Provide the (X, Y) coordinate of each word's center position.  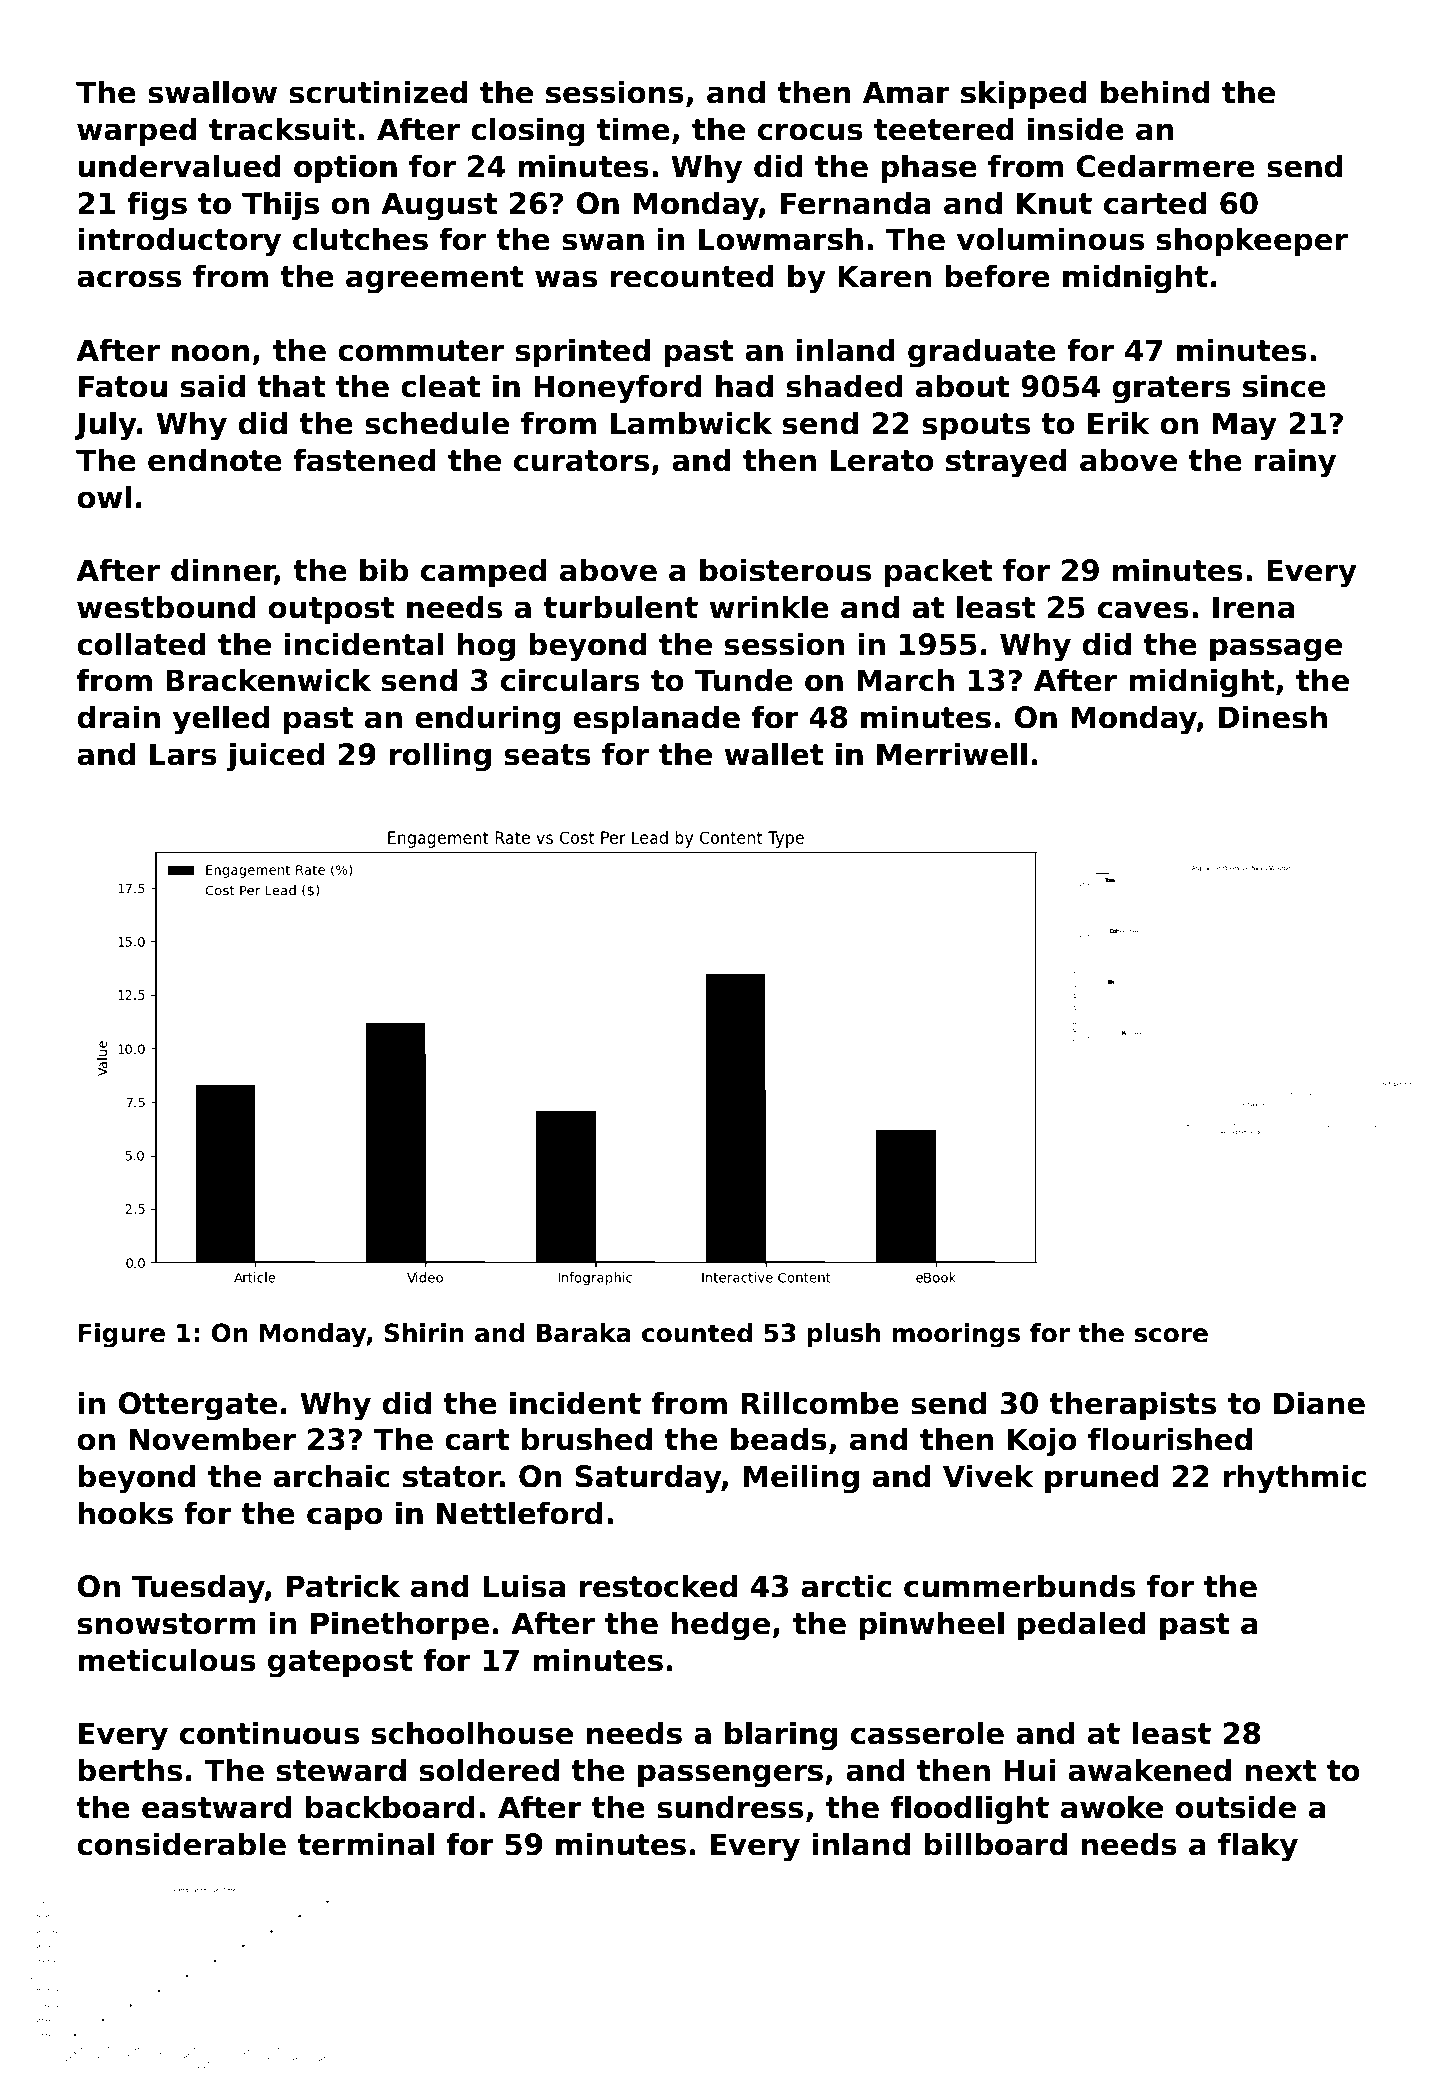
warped (137, 131)
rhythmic (1294, 1479)
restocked (658, 1586)
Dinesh (1273, 717)
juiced (275, 757)
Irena (1253, 607)
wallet (774, 754)
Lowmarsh (781, 239)
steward (341, 1770)
